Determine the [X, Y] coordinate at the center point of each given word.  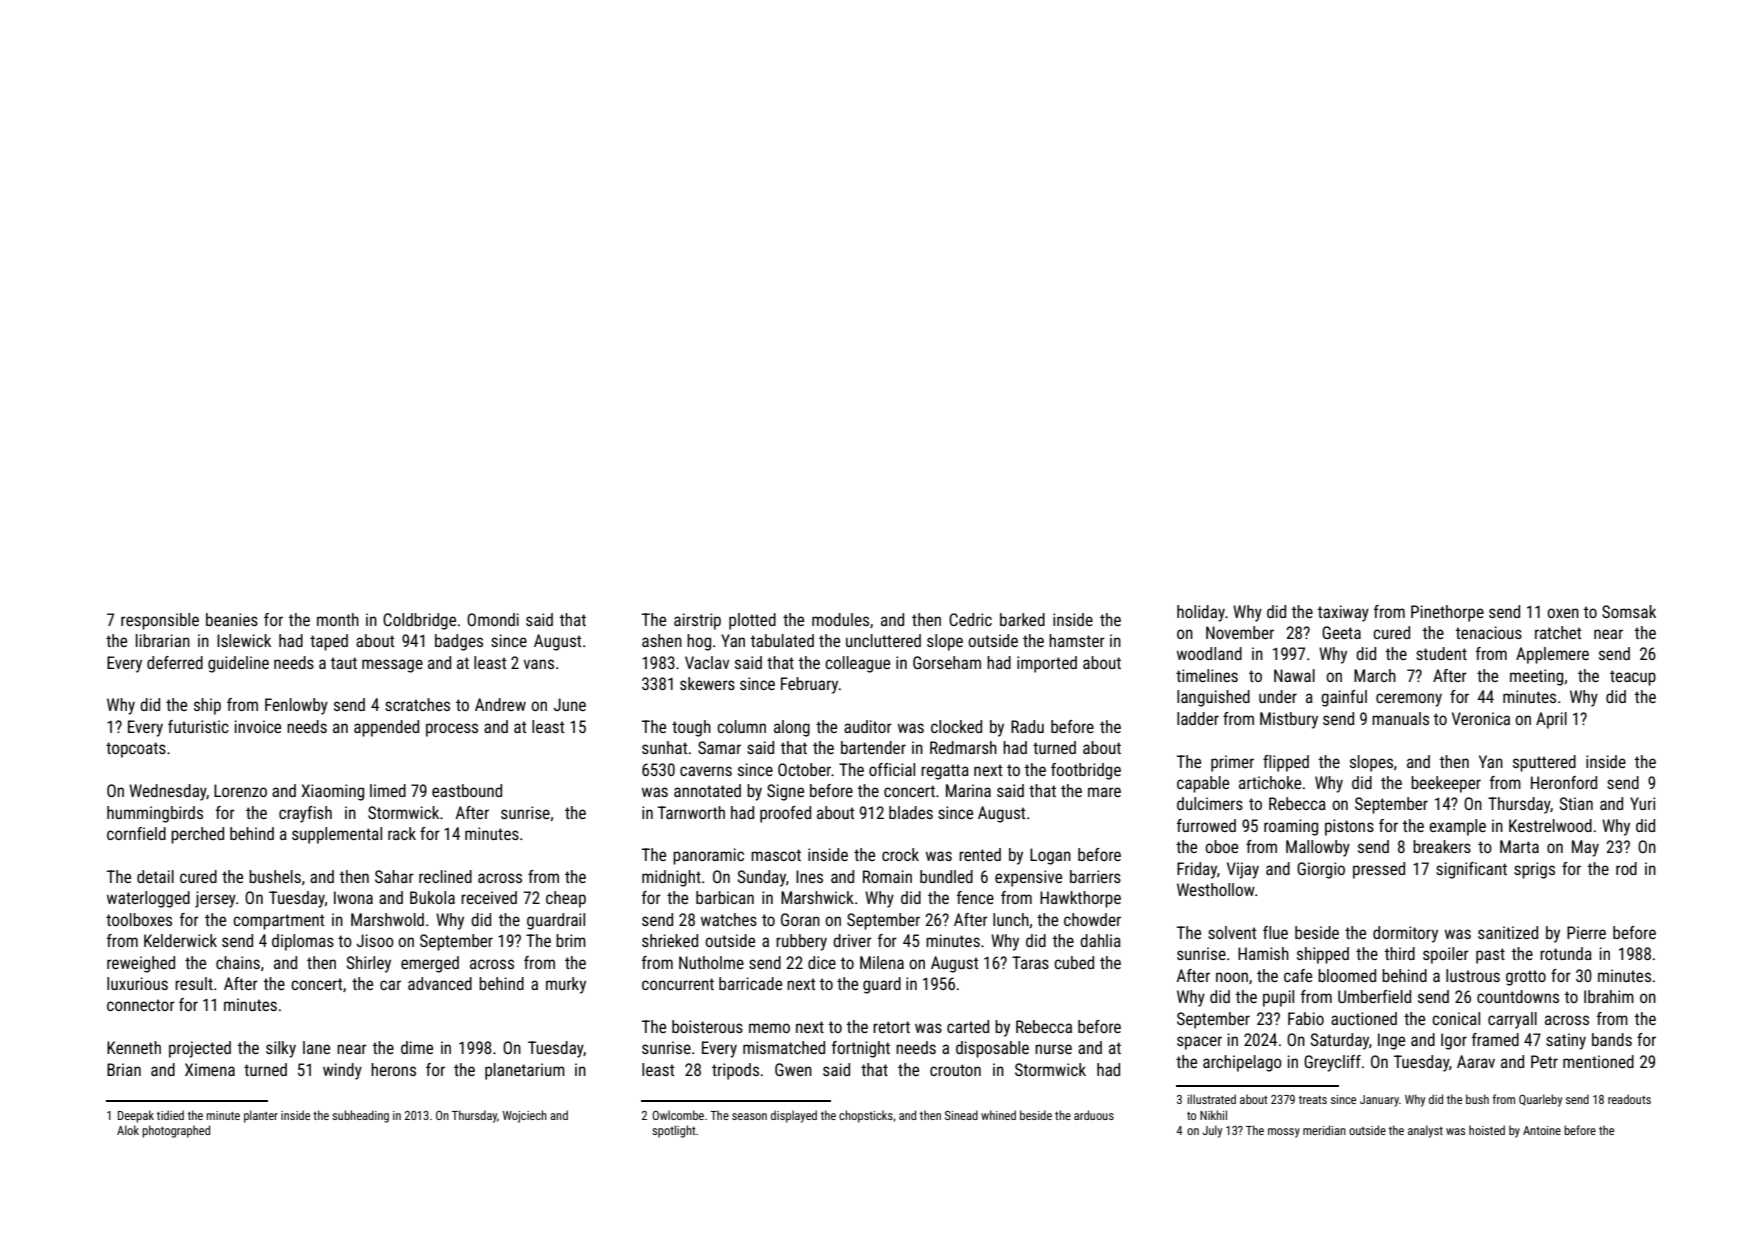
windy [342, 1071]
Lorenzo [240, 790]
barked [1022, 619]
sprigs [1534, 870]
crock [900, 854]
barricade [750, 983]
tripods [735, 1071]
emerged [430, 964]
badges [459, 642]
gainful [1344, 698]
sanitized [1508, 932]
